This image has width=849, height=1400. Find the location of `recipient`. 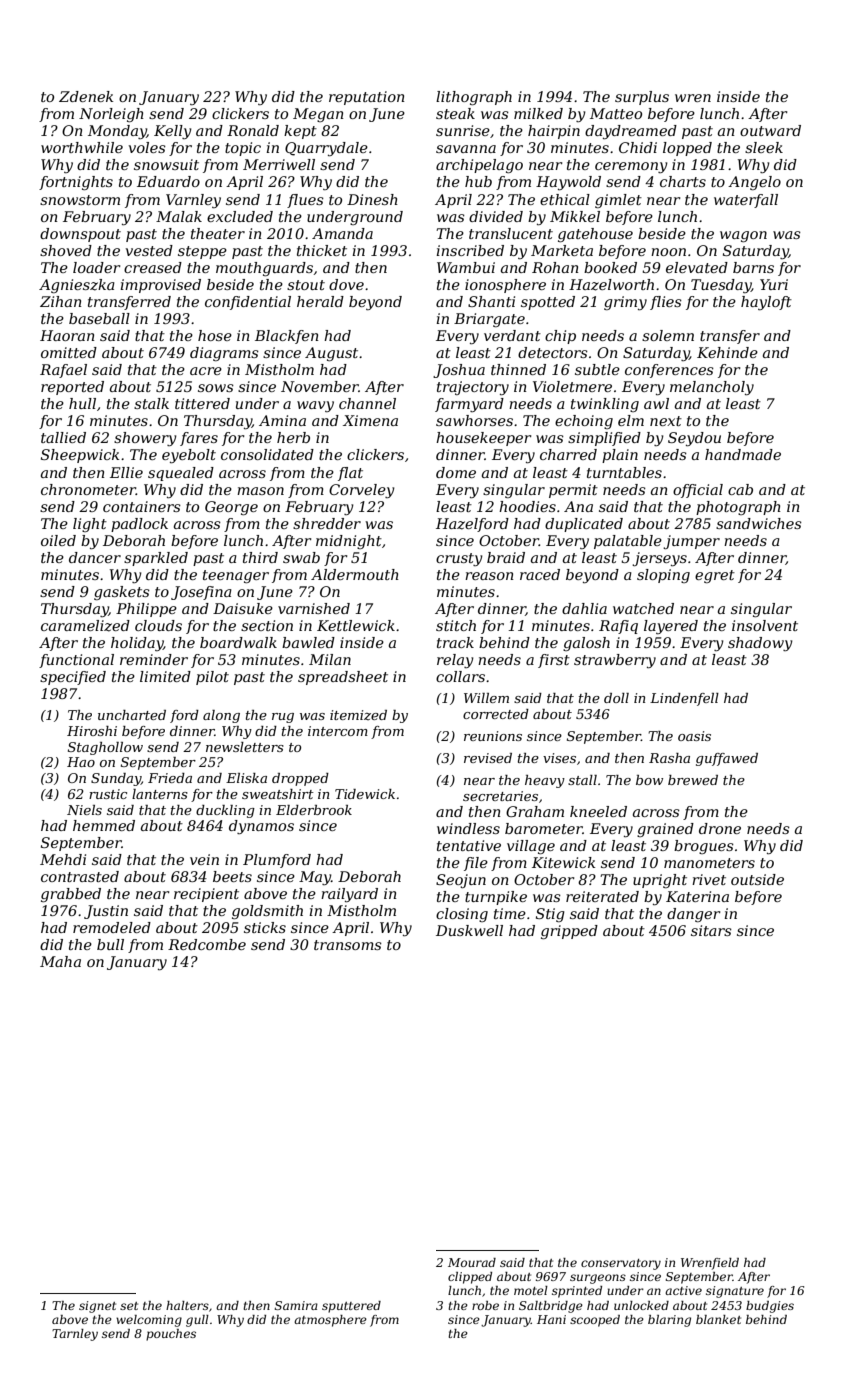

recipient is located at coordinates (206, 895).
